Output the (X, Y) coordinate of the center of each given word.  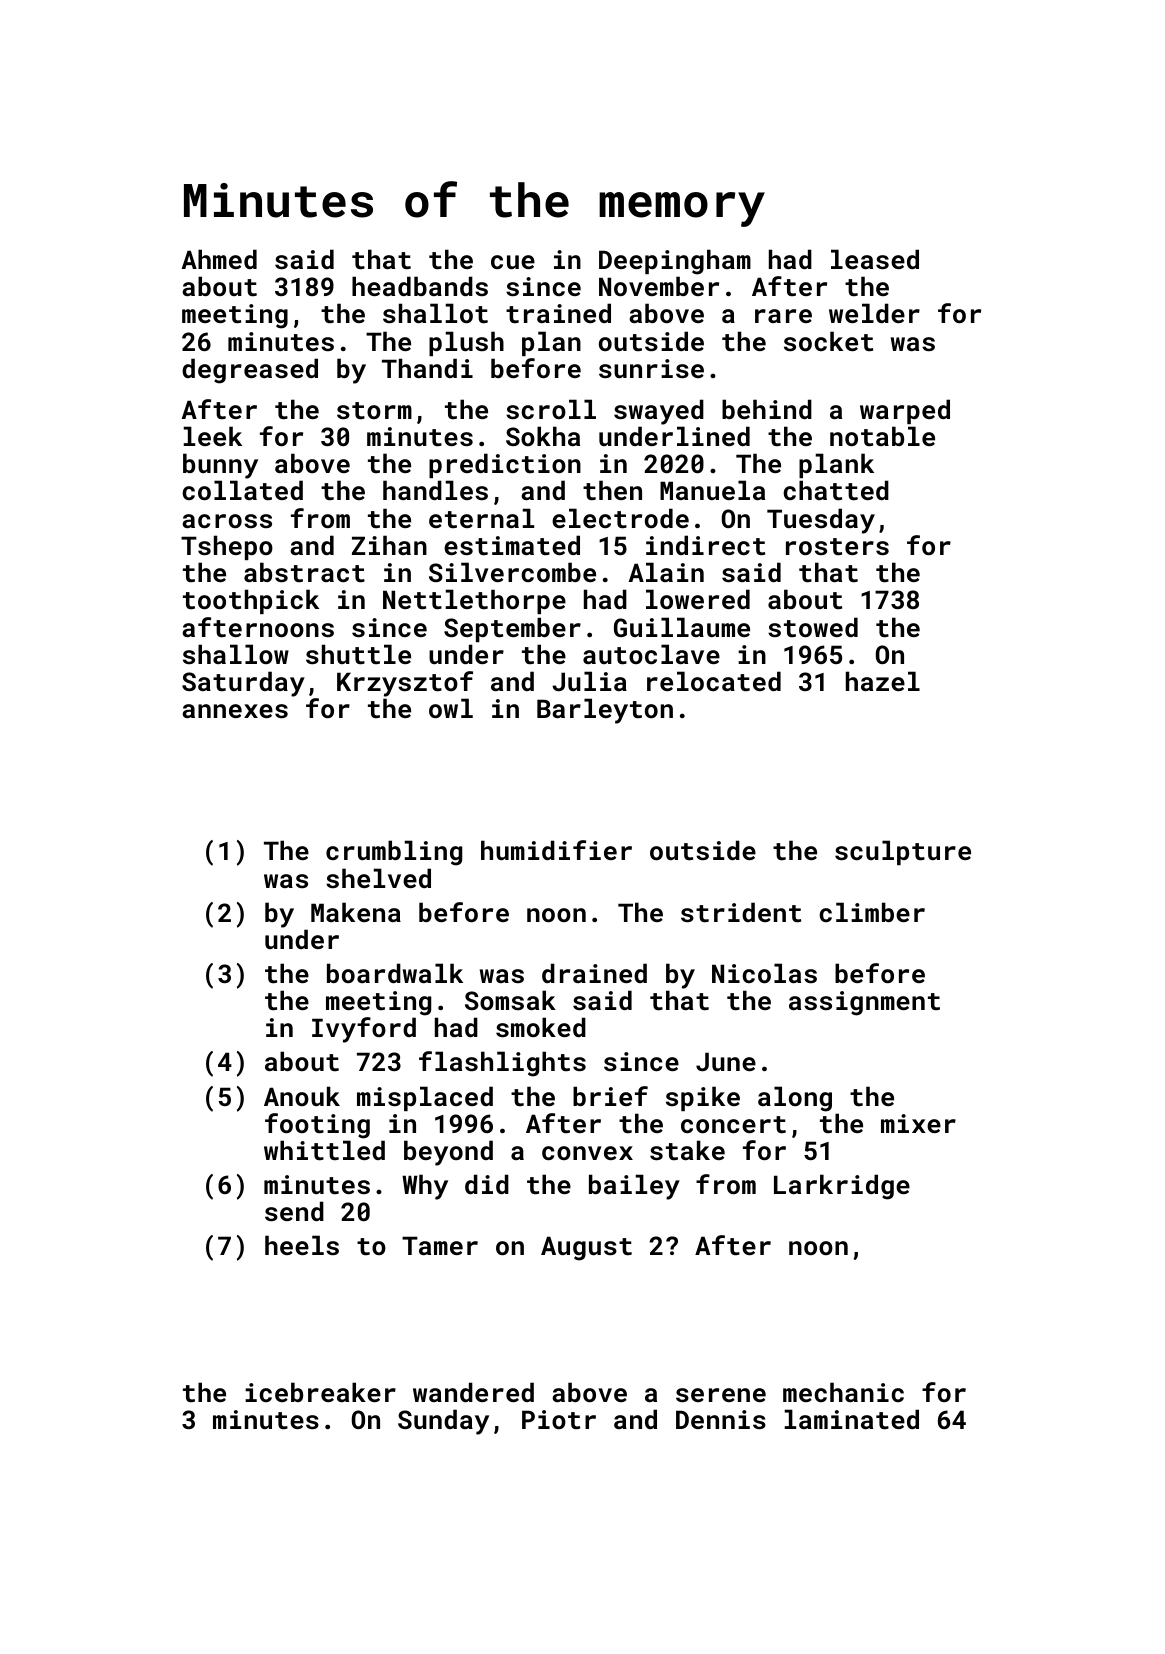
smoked (541, 1027)
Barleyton (605, 711)
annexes (235, 711)
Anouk (302, 1096)
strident (741, 912)
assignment (864, 1003)
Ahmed (219, 259)
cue (513, 262)
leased (875, 259)
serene (721, 1395)
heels (302, 1245)
